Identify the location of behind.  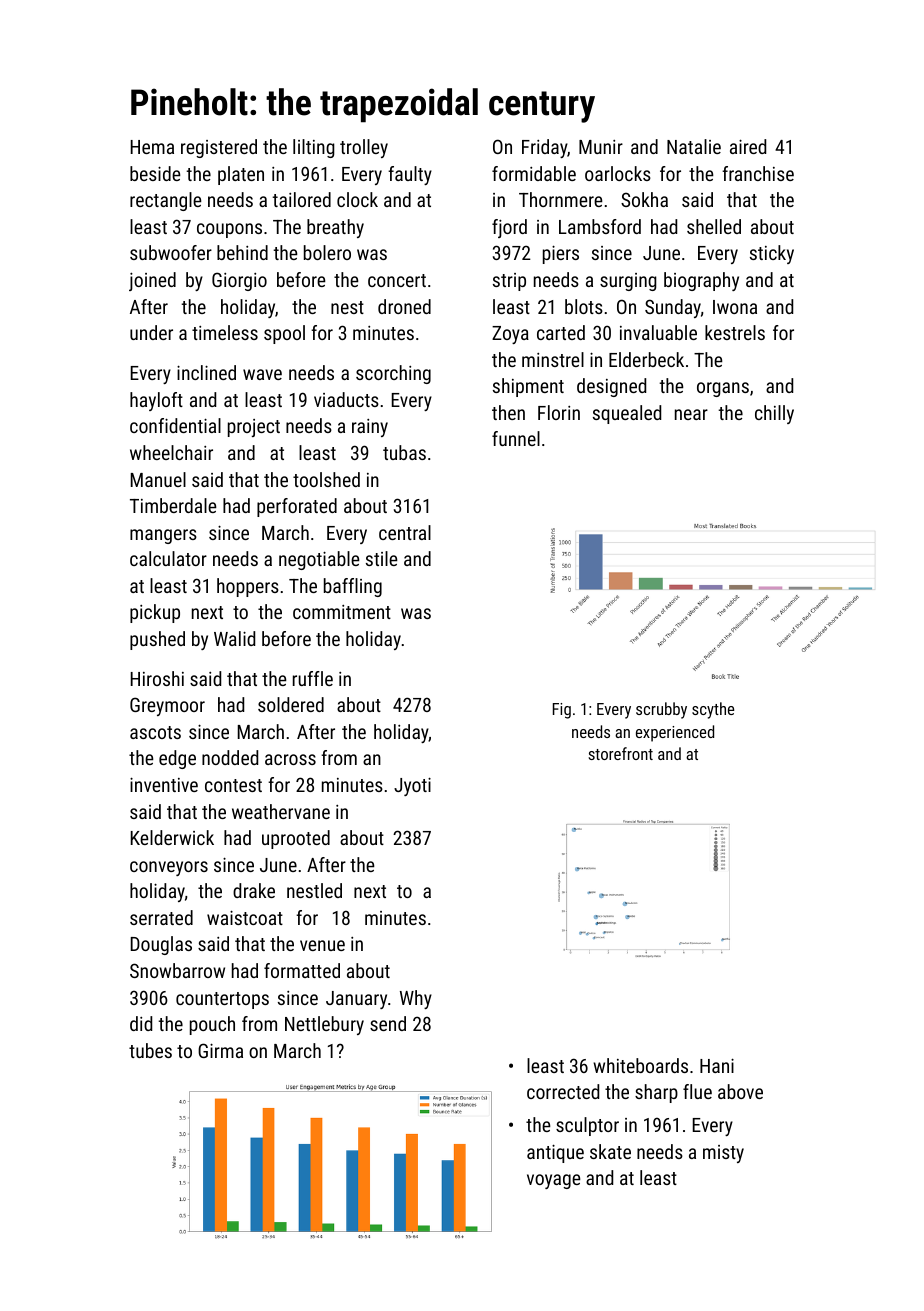
(242, 252).
